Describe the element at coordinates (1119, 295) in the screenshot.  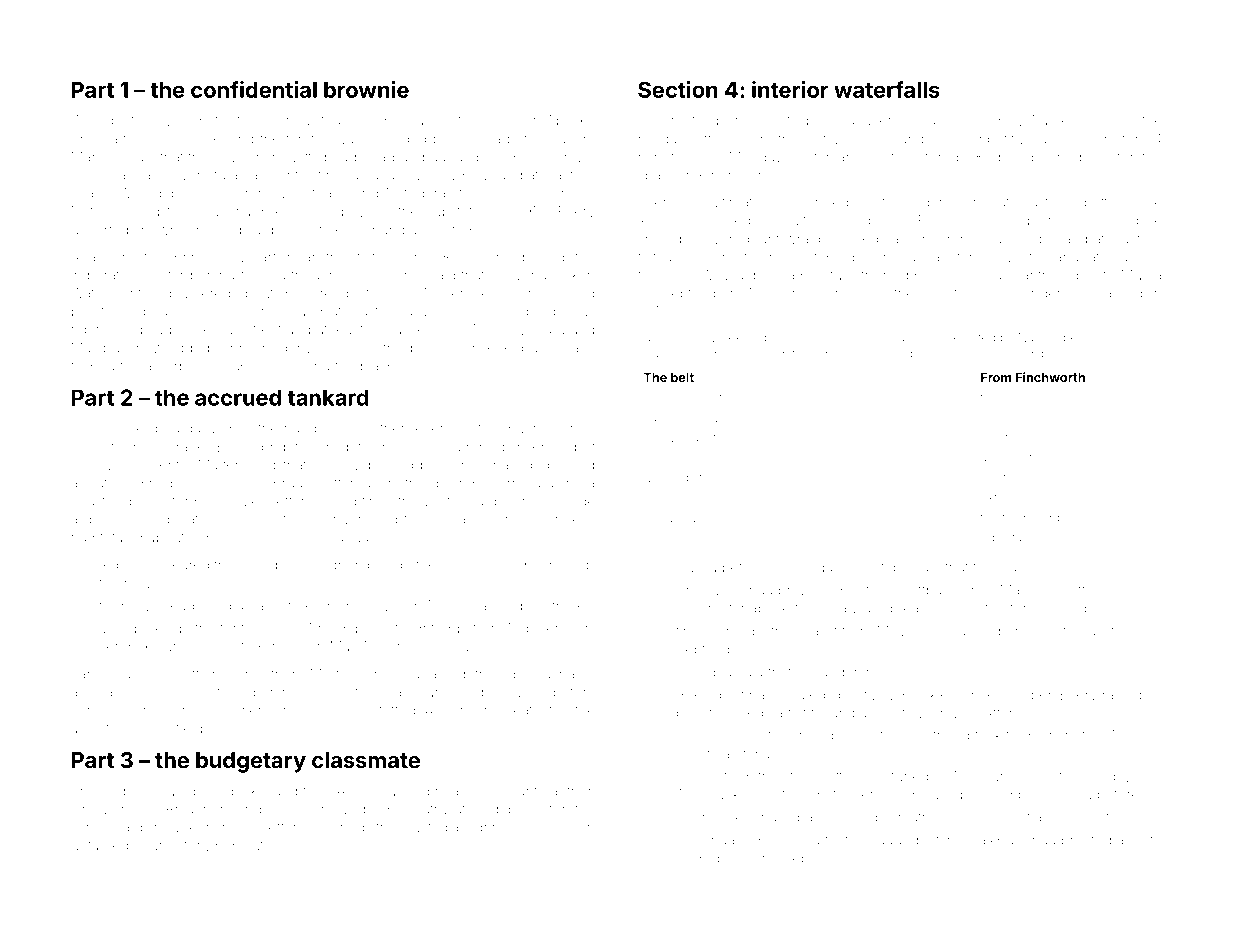
I see `casting` at that location.
